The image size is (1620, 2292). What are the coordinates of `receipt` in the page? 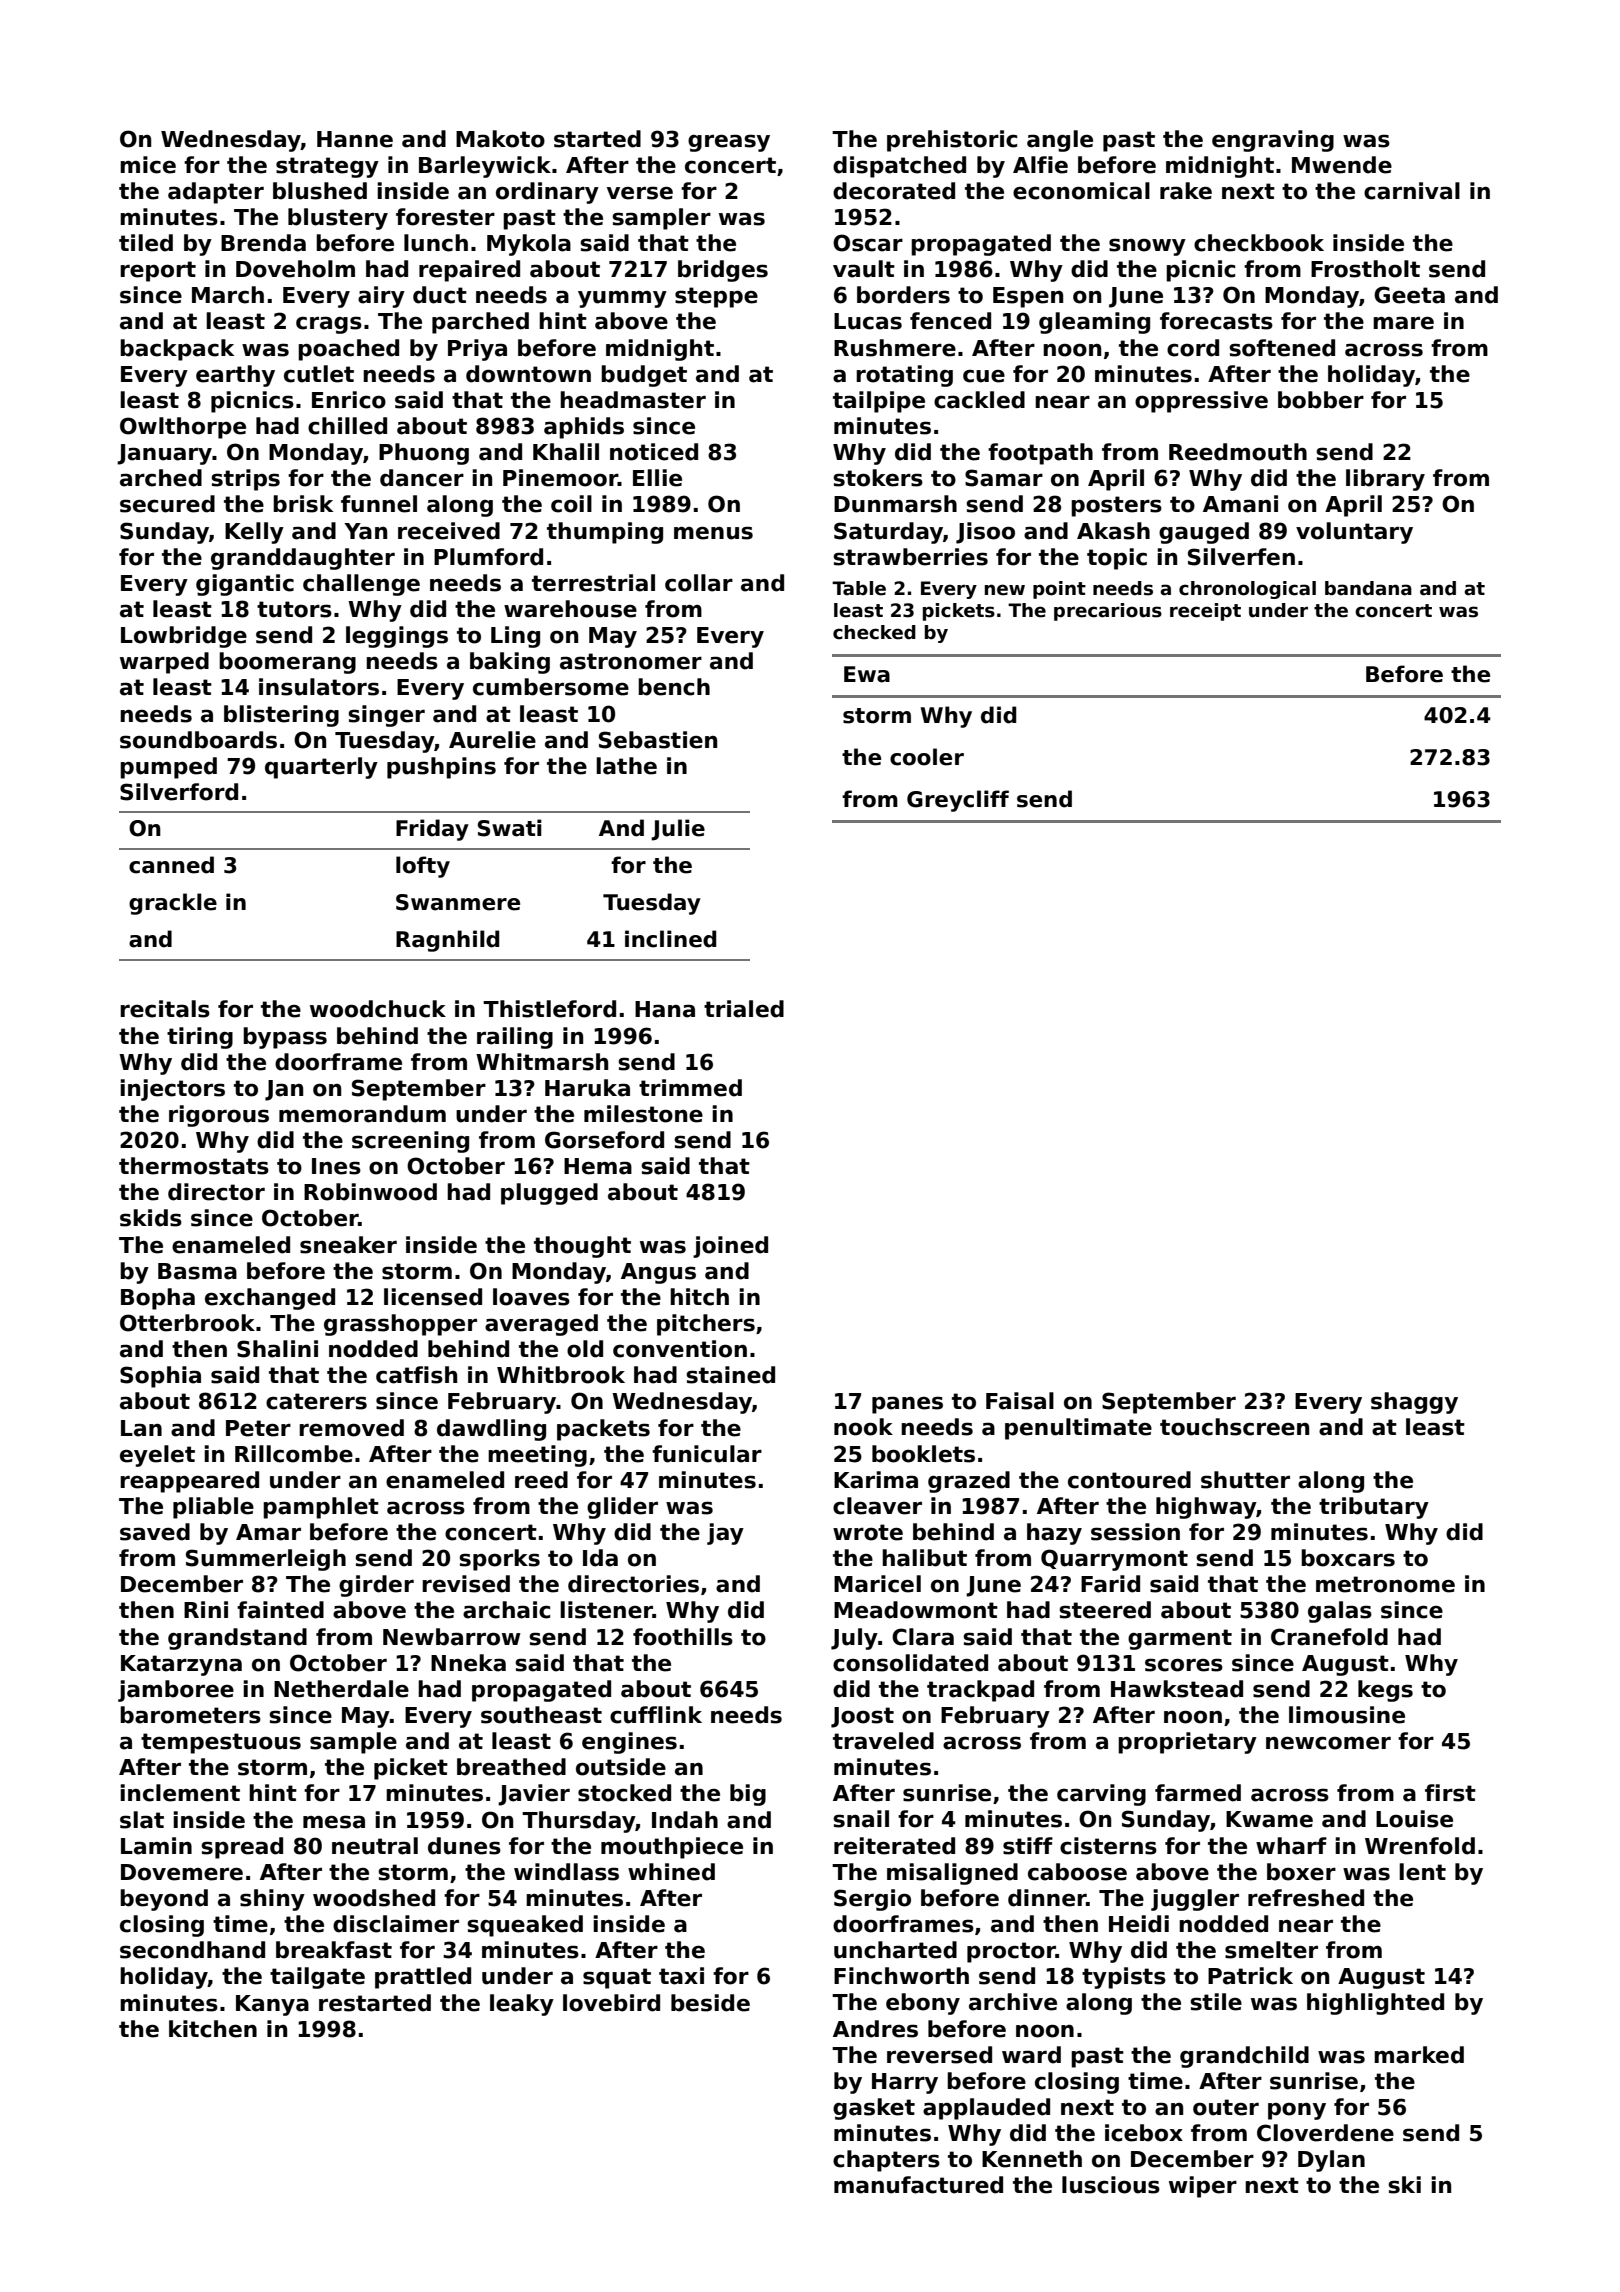 It's located at (1205, 612).
